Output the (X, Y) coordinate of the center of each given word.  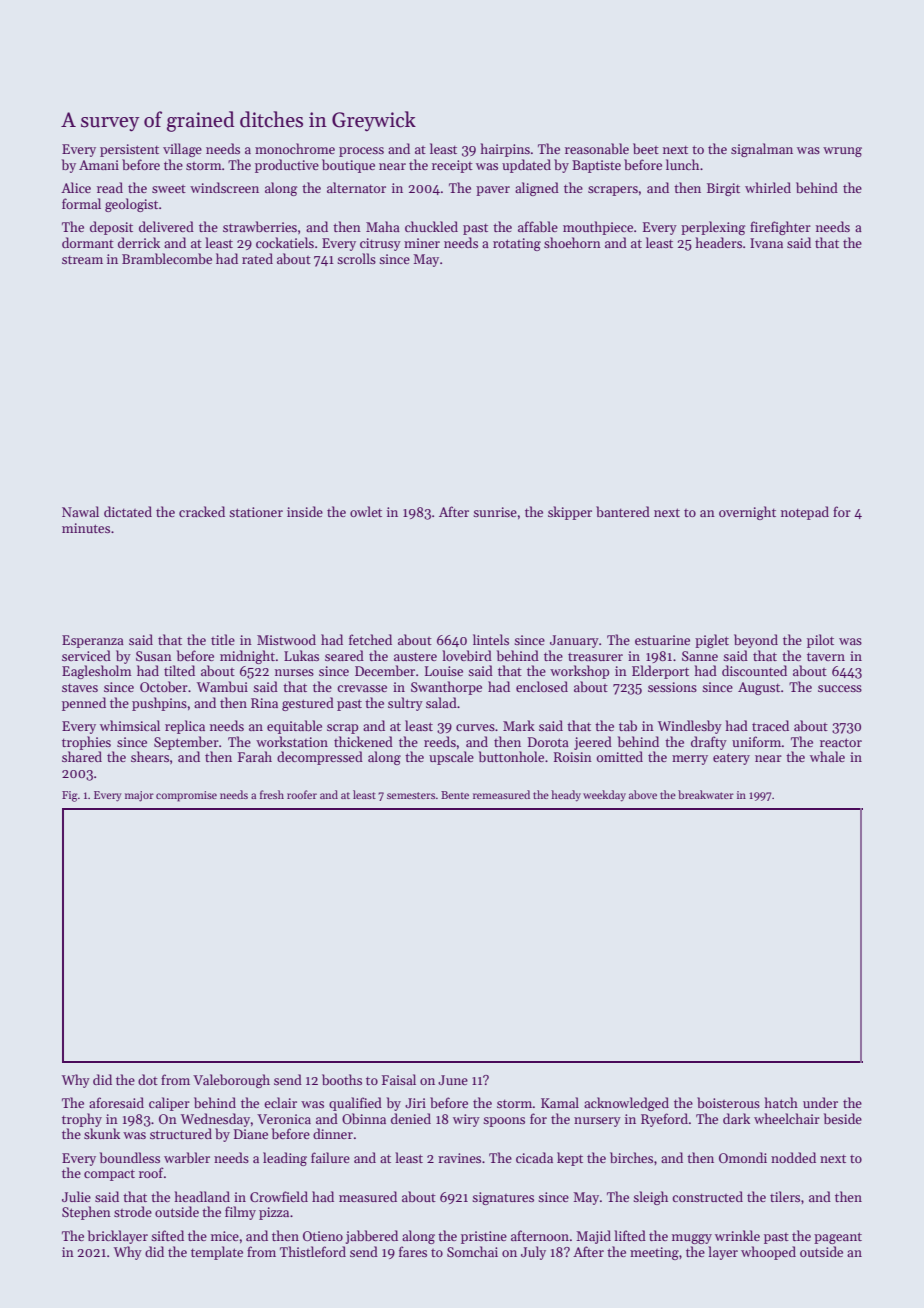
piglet (712, 641)
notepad (805, 513)
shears (150, 756)
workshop (579, 672)
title (223, 639)
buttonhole (511, 756)
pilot (820, 641)
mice (225, 1236)
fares (413, 1251)
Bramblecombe (167, 258)
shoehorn (572, 242)
